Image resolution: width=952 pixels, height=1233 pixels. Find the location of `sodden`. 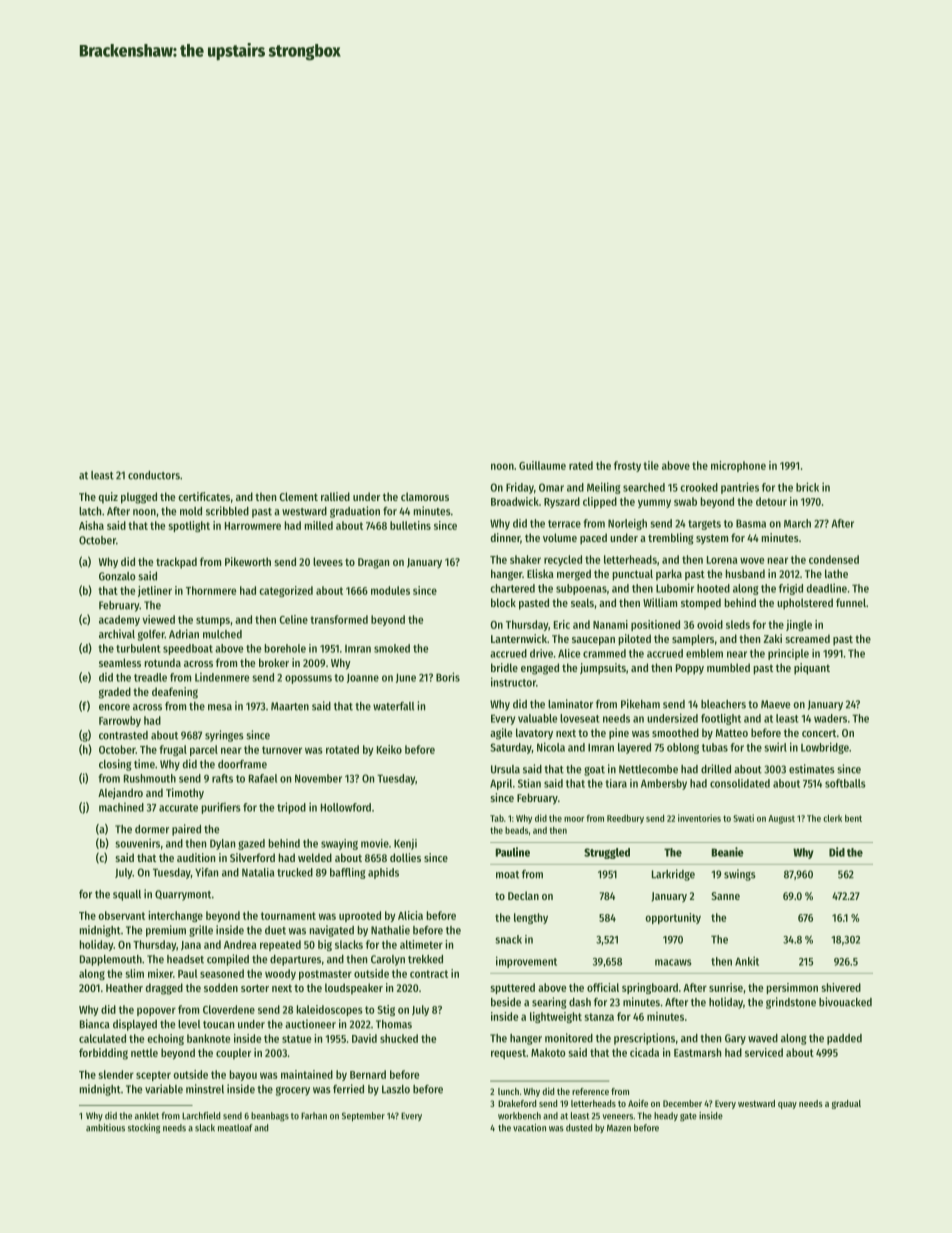

sodden is located at coordinates (221, 987).
